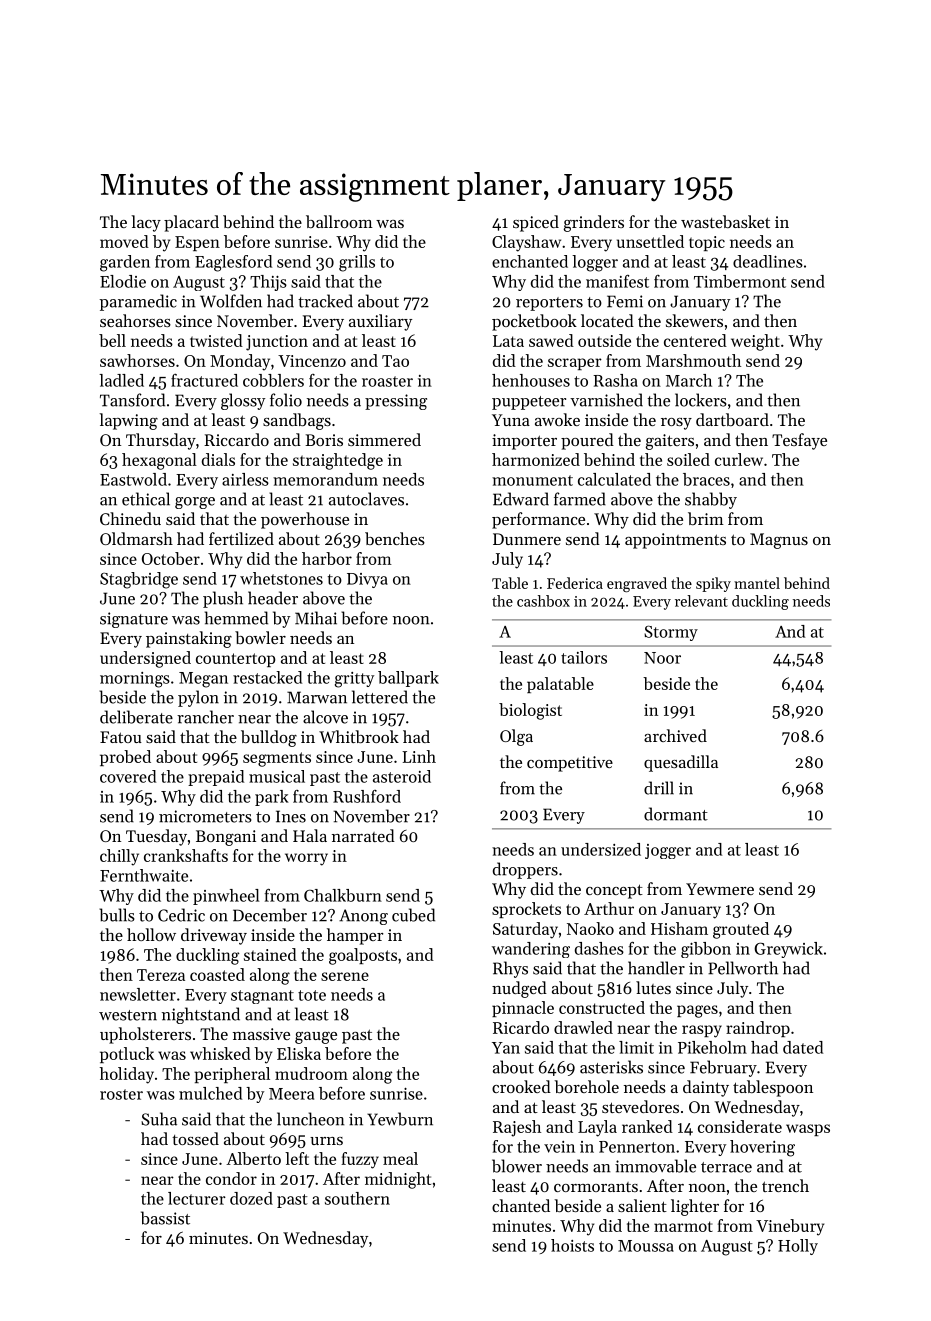 The width and height of the screenshot is (931, 1321). I want to click on relevant, so click(701, 601).
